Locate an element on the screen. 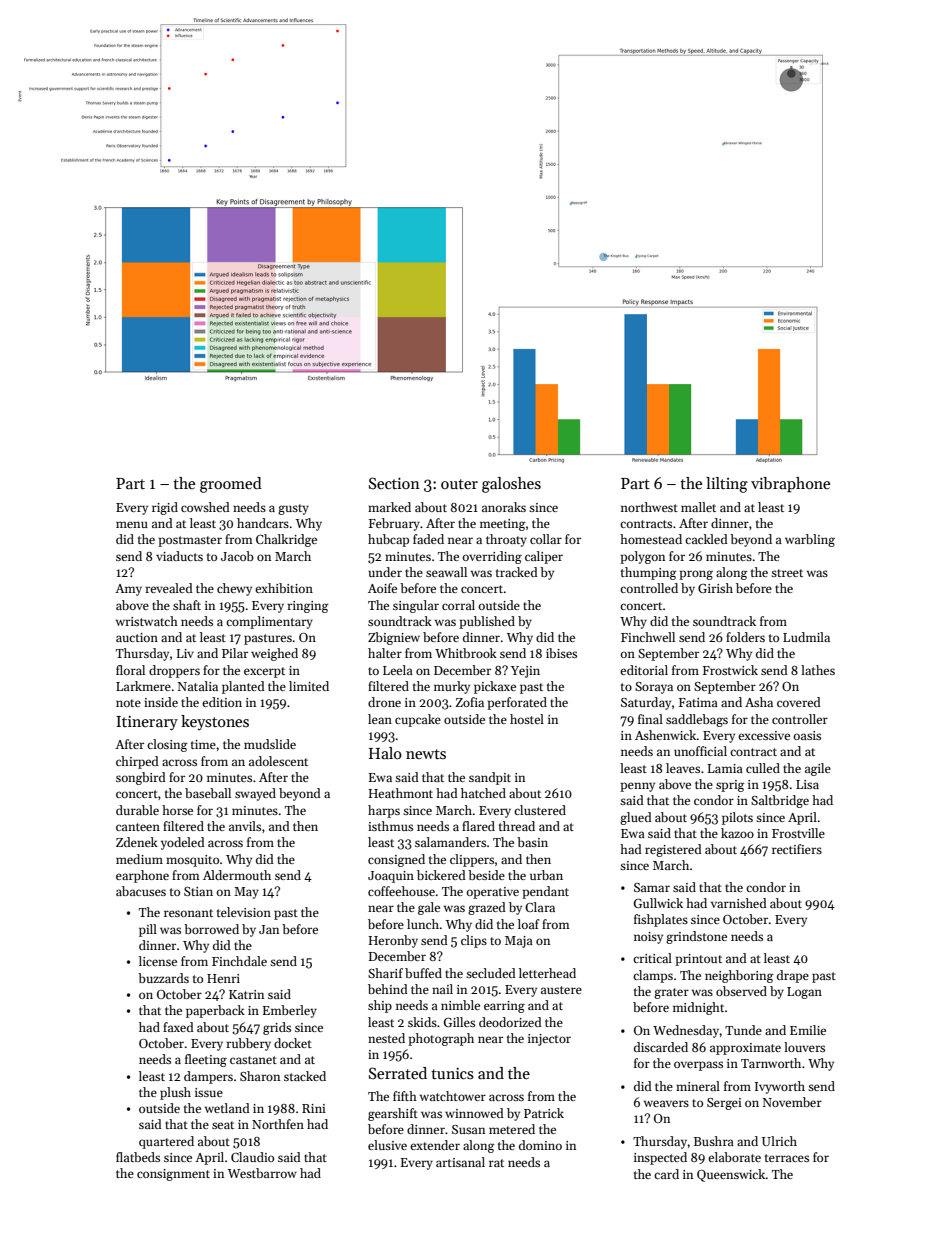 The image size is (952, 1233). cowshed is located at coordinates (205, 507).
